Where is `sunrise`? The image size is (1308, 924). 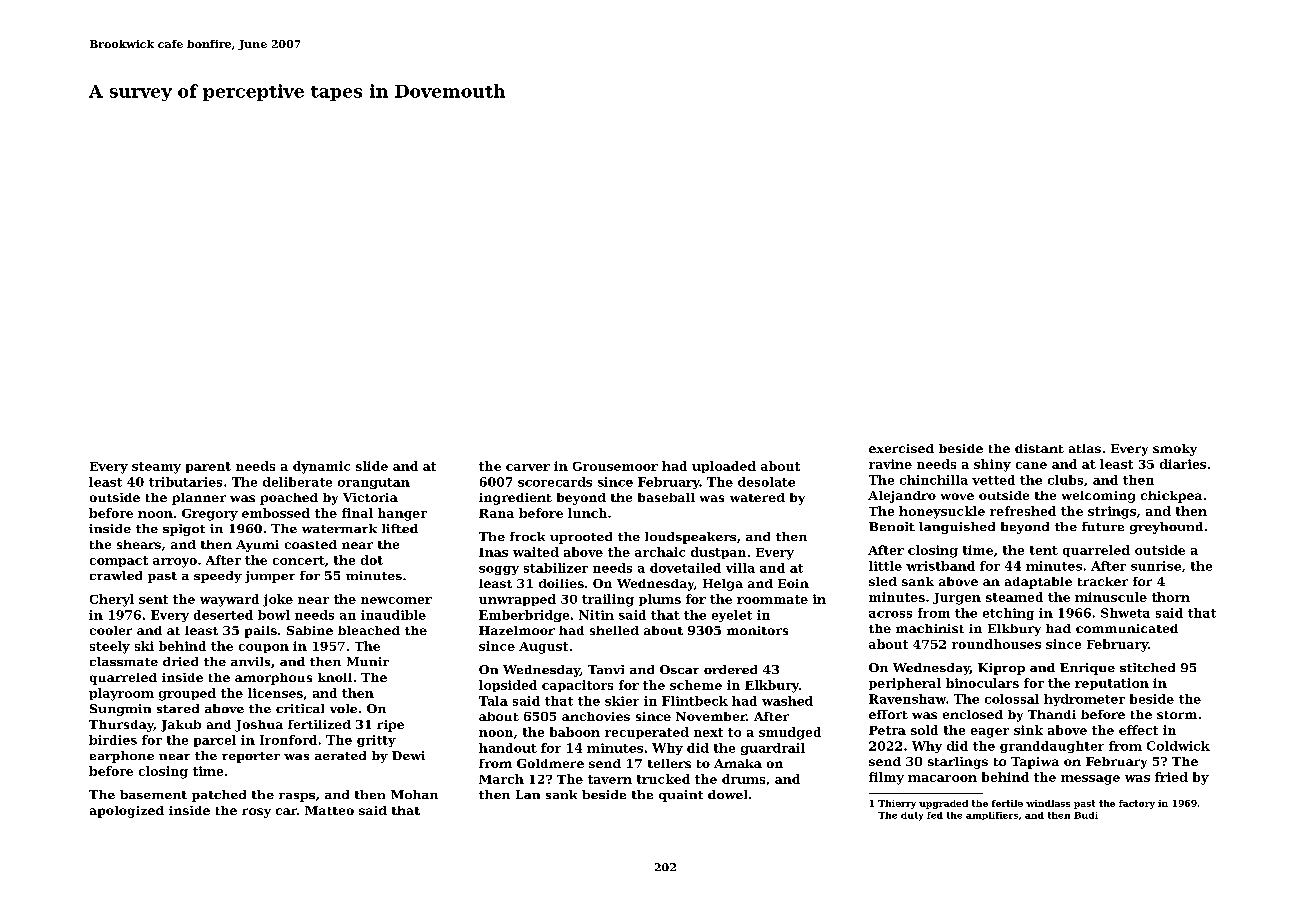 sunrise is located at coordinates (1156, 566).
